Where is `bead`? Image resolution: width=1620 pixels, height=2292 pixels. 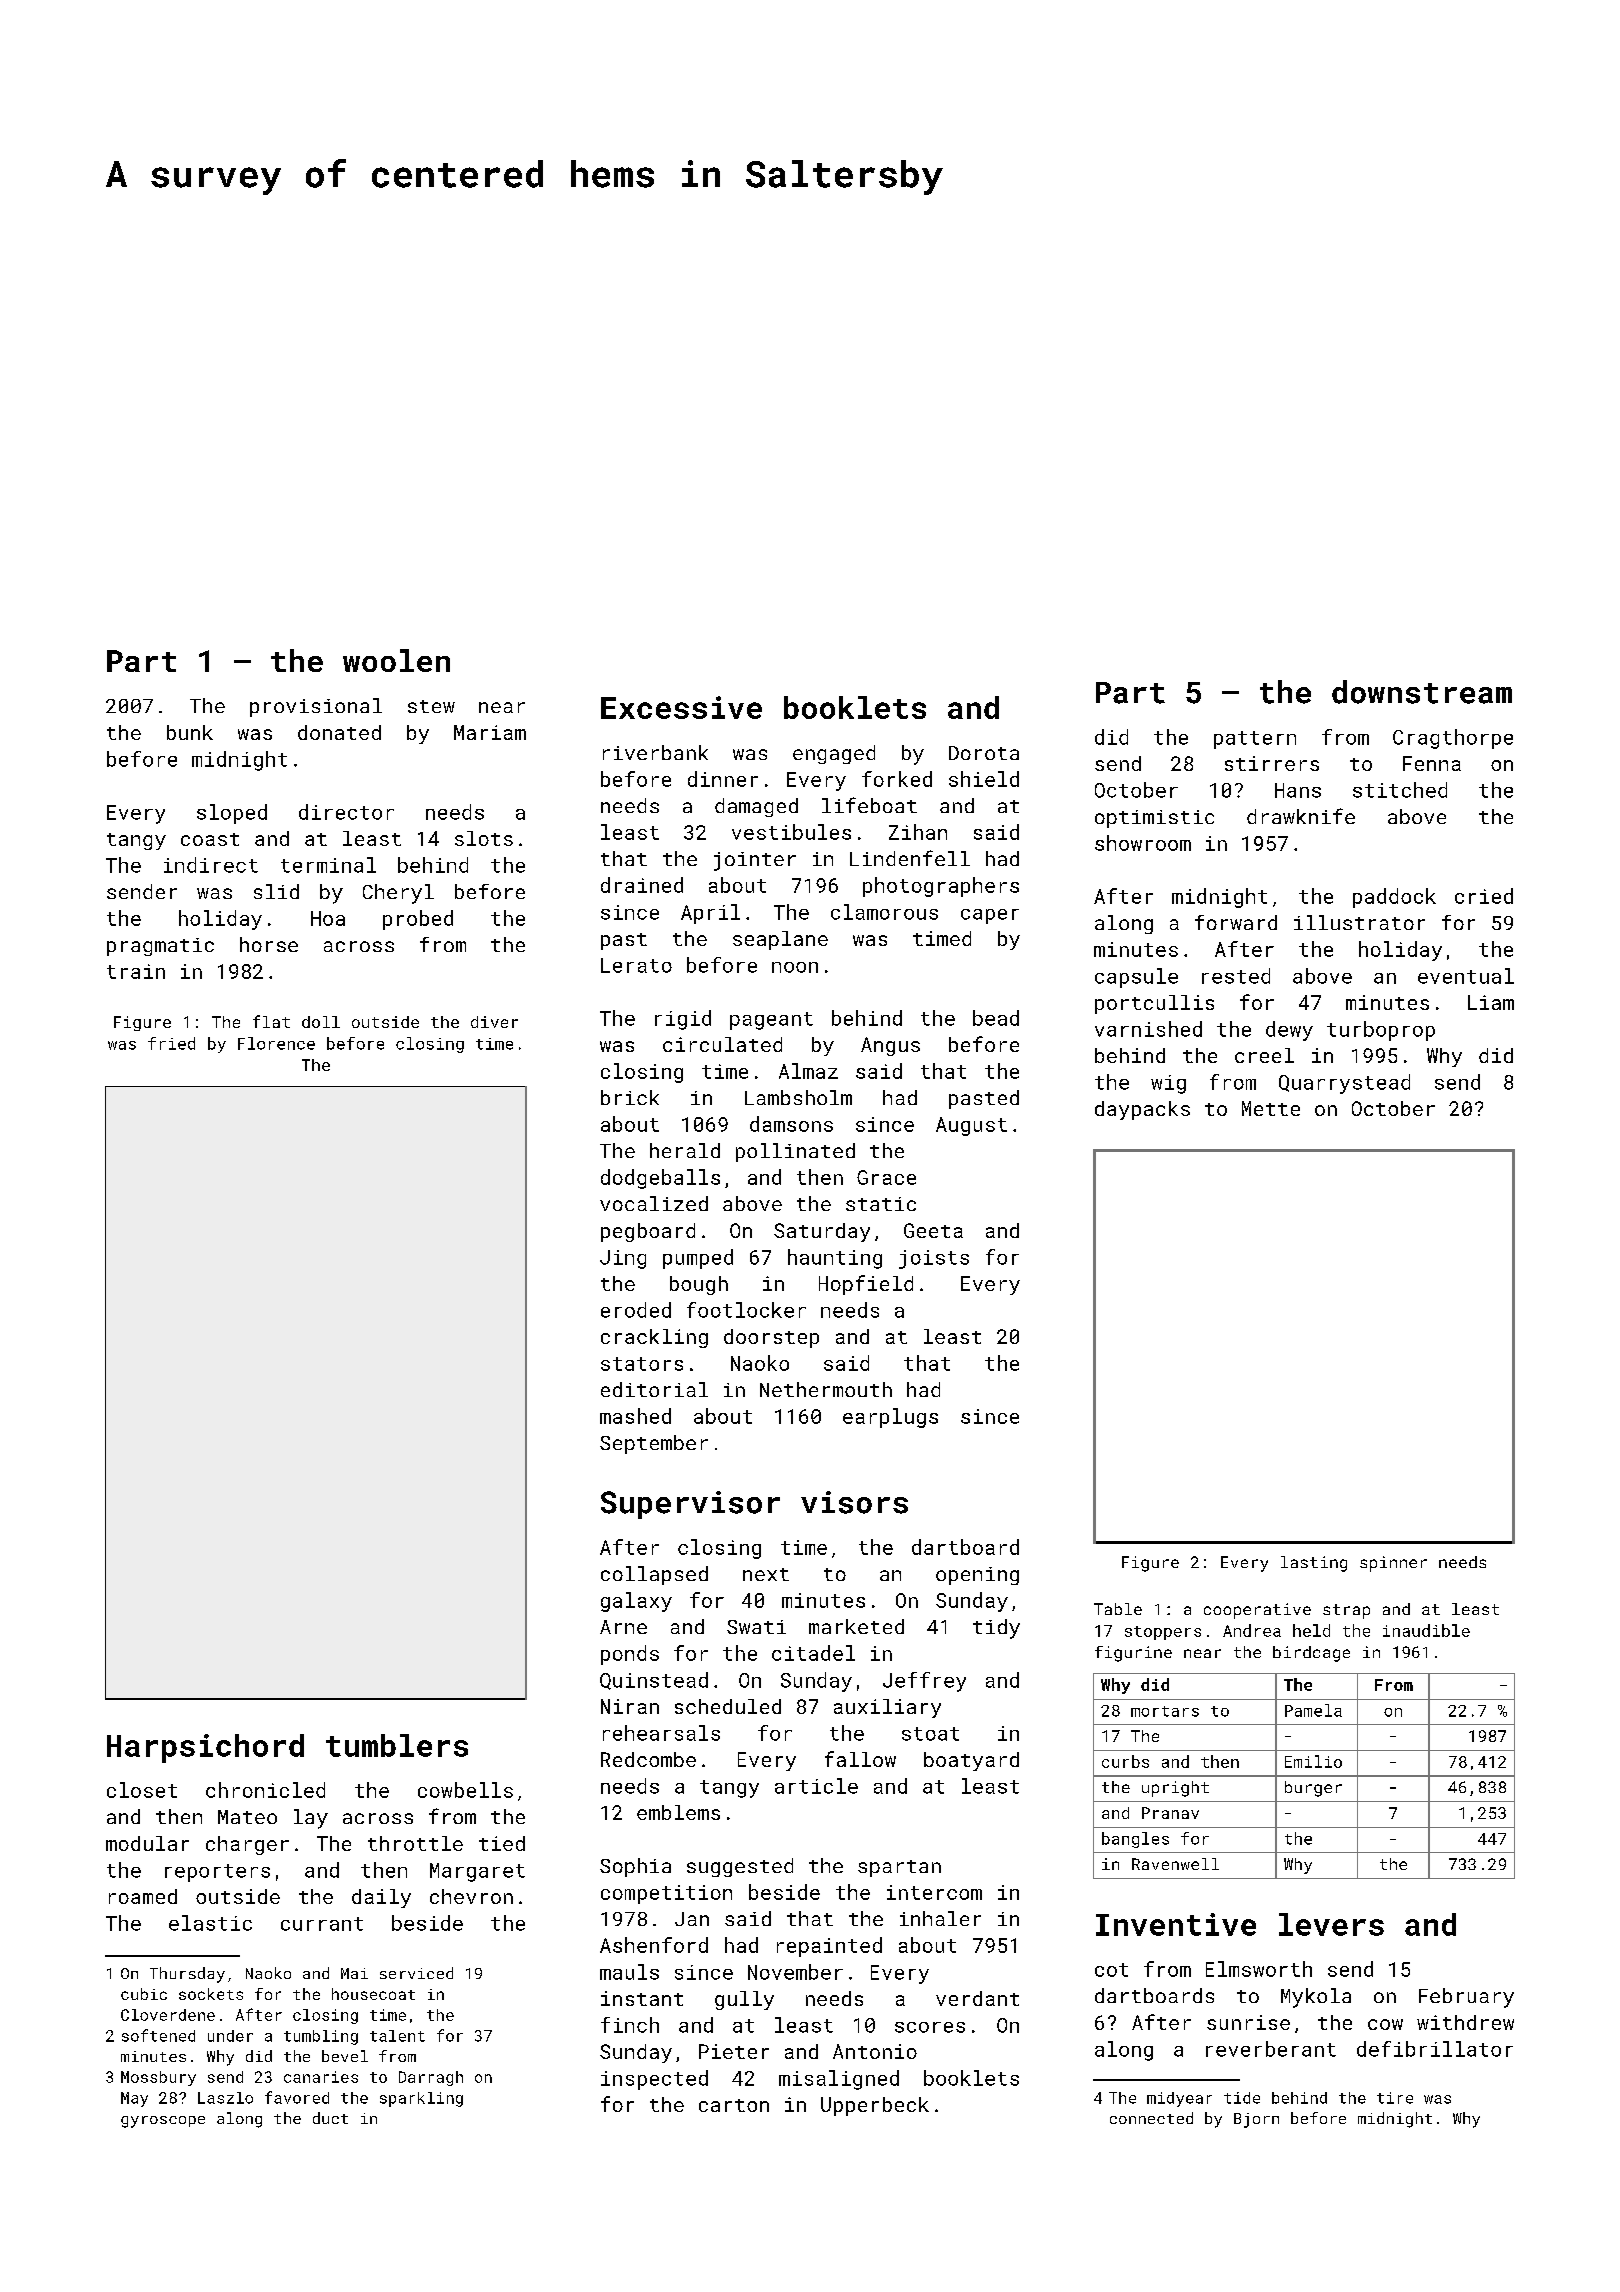
bead is located at coordinates (996, 1018).
